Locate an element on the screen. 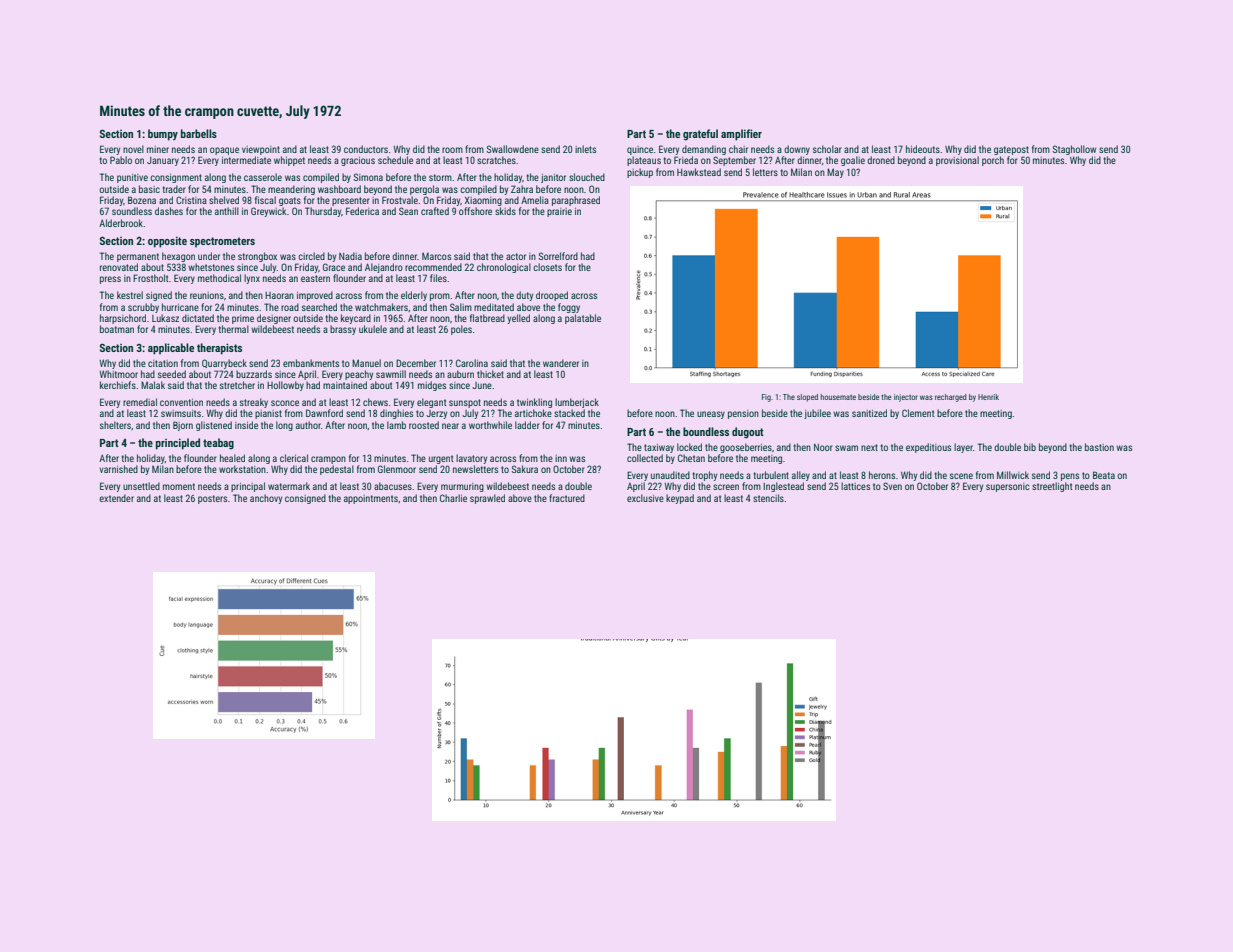 The image size is (1233, 952). barbells is located at coordinates (199, 133).
